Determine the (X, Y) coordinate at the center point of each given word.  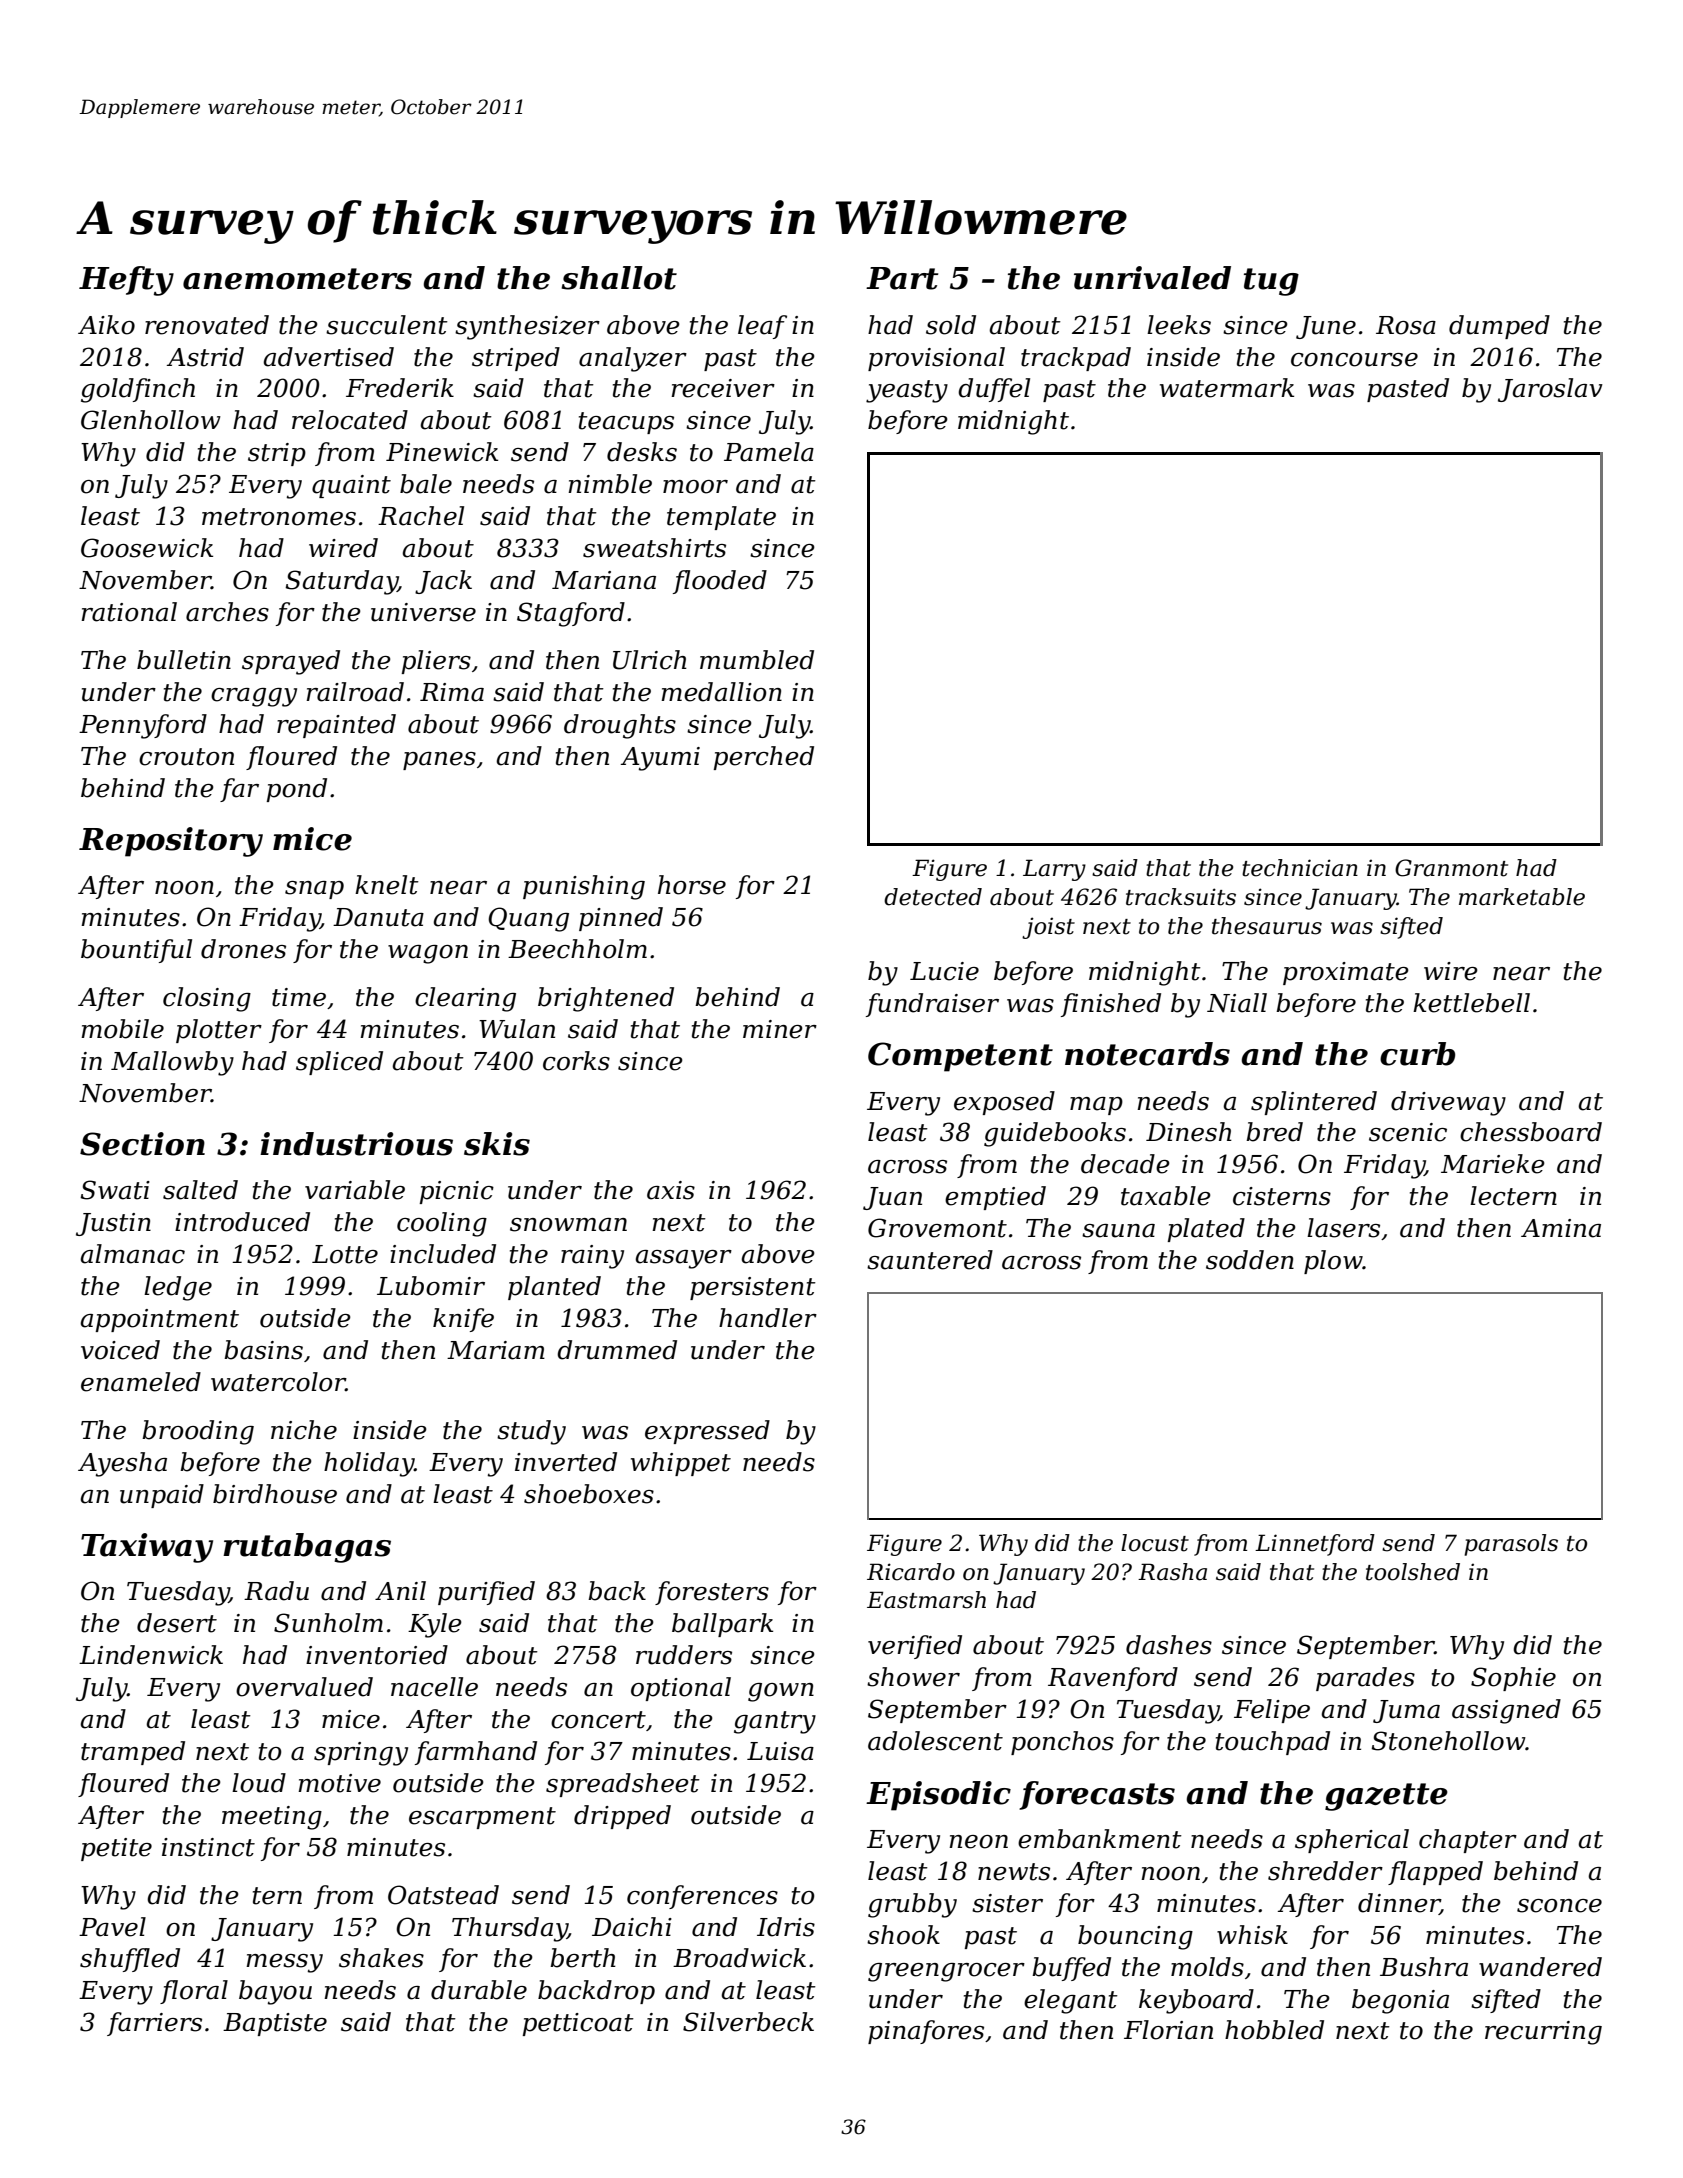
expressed (707, 1432)
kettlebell (1471, 1003)
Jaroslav (1550, 390)
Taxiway (147, 1548)
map (1096, 1106)
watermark (1227, 388)
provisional (936, 359)
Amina (1561, 1228)
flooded (720, 582)
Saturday (341, 582)
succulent (387, 325)
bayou (275, 1992)
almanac (132, 1254)
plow (1333, 1262)
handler (768, 1318)
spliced (339, 1063)
